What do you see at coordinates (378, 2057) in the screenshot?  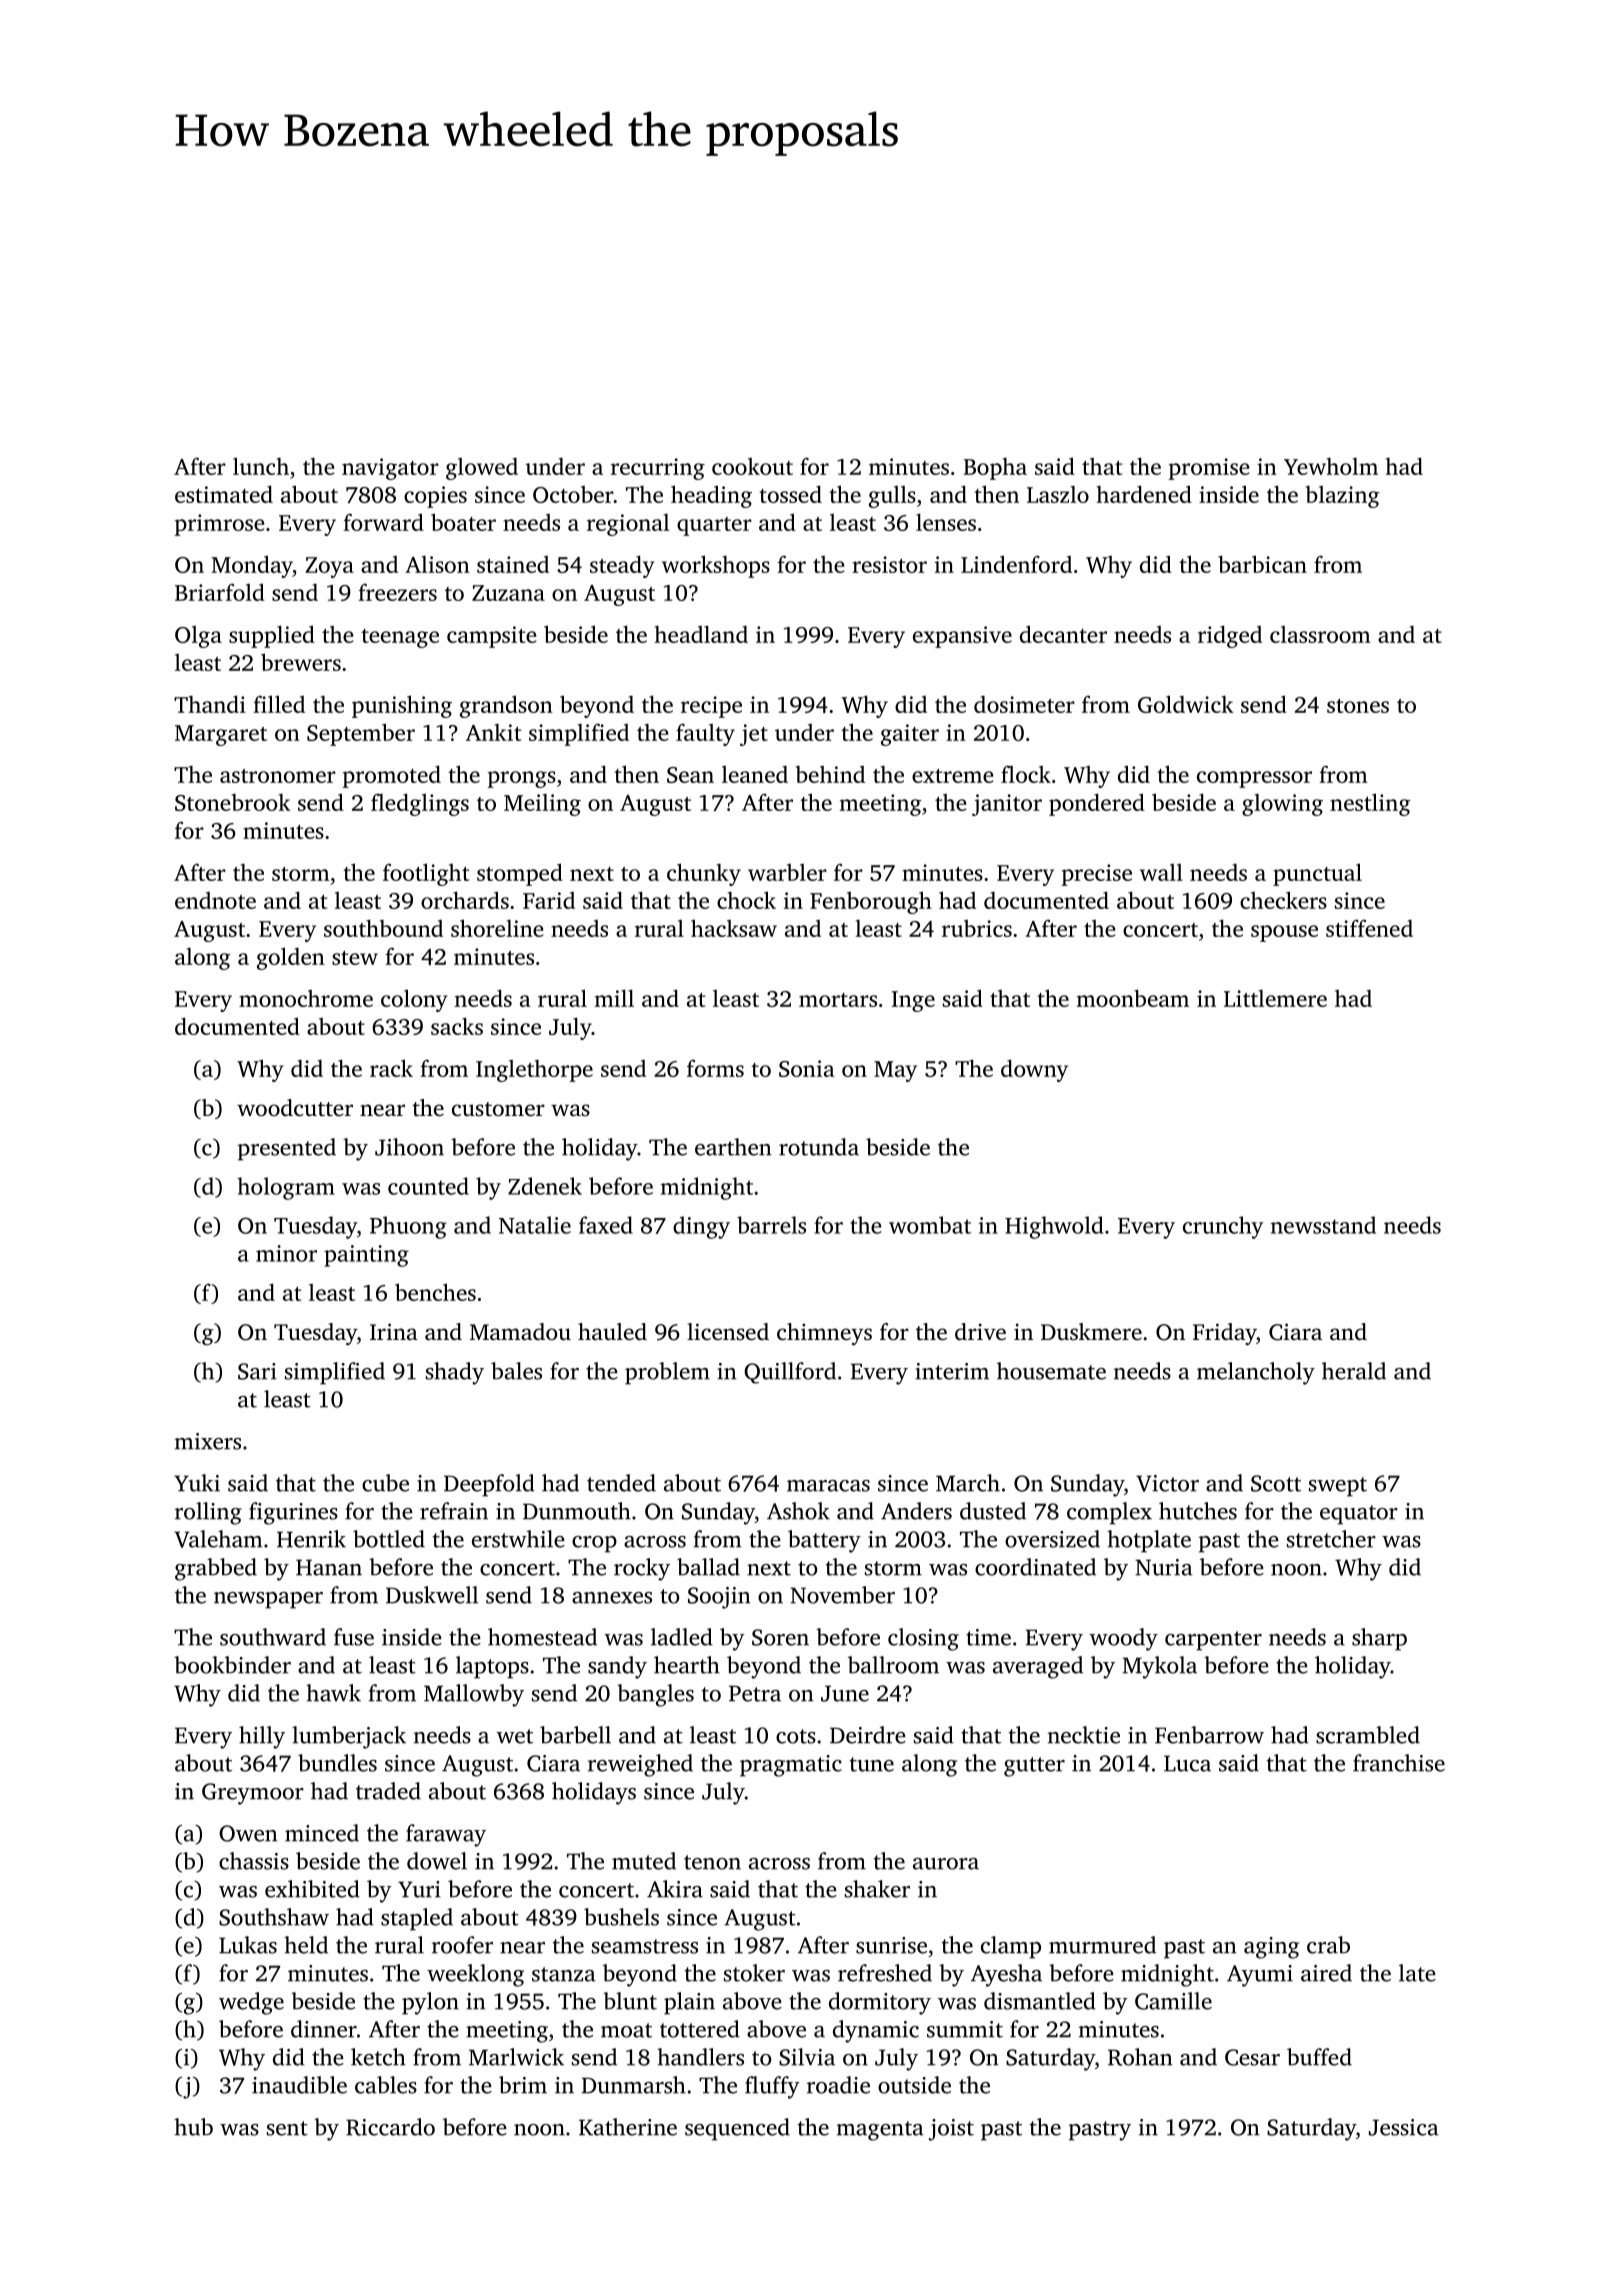 I see `ketch` at bounding box center [378, 2057].
